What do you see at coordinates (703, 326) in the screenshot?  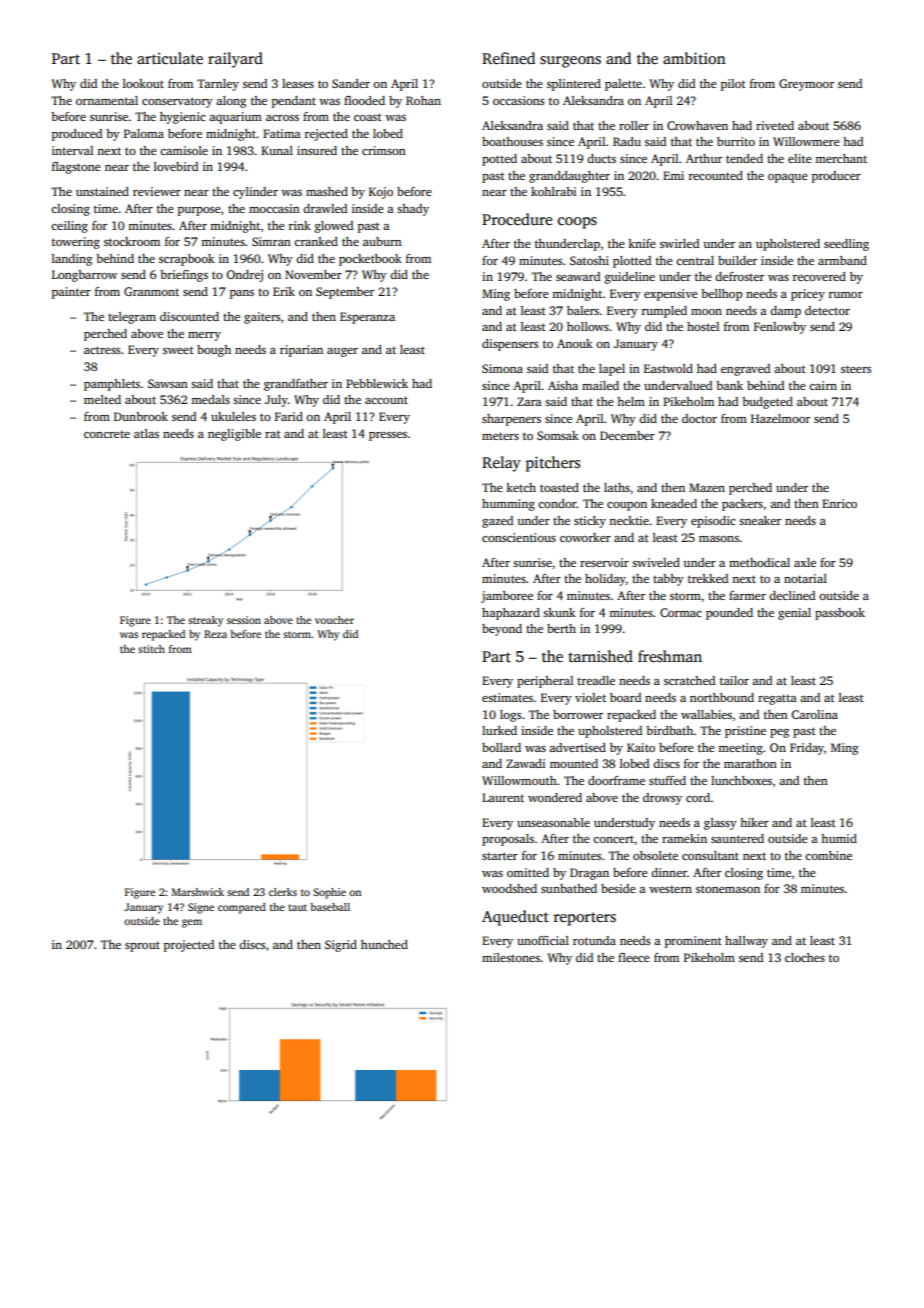 I see `hostel` at bounding box center [703, 326].
